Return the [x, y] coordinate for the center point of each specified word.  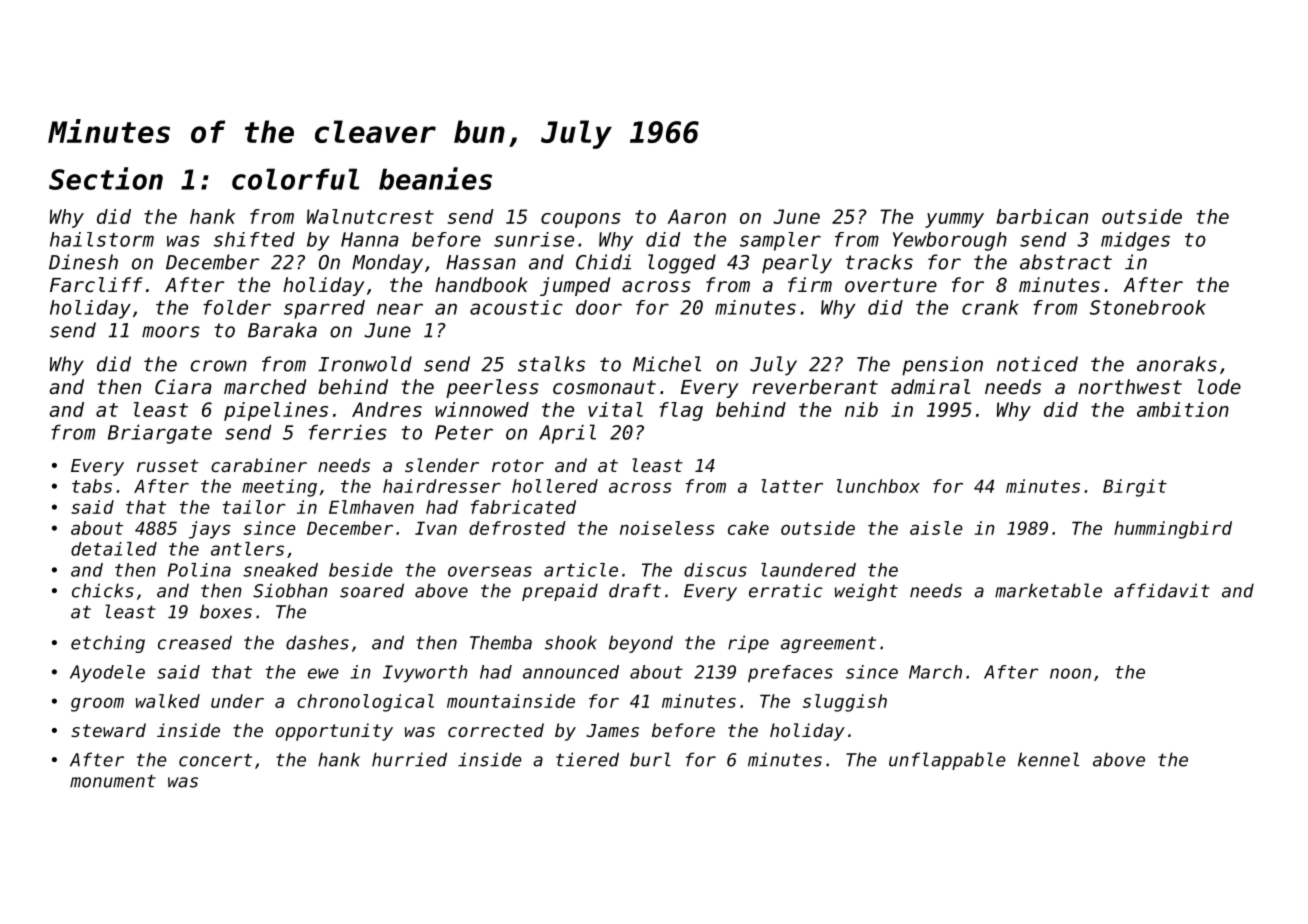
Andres [387, 409]
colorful [295, 179]
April [567, 434]
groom [97, 705]
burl [650, 759]
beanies [435, 178]
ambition [1183, 409]
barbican [1042, 216]
